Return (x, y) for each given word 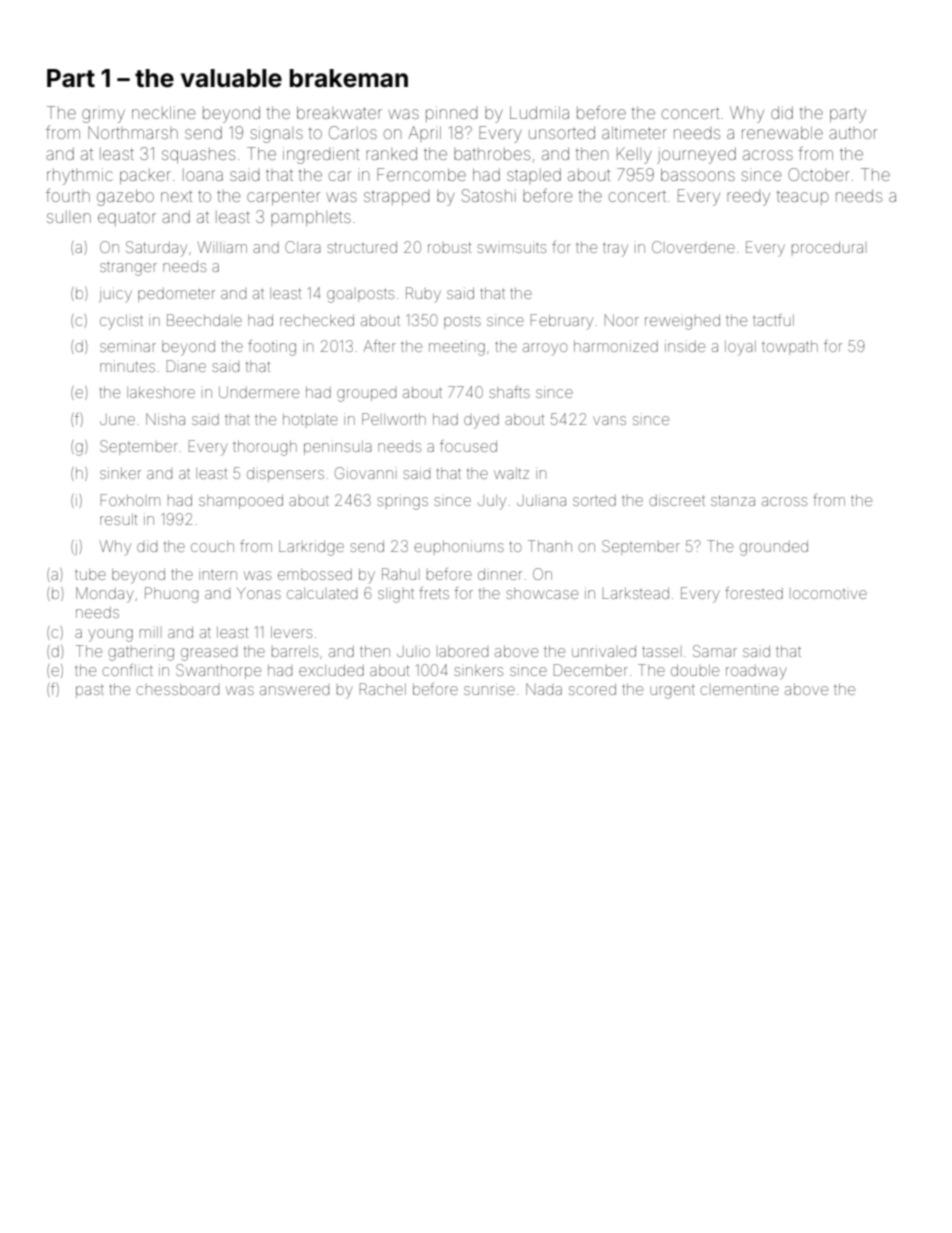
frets (434, 593)
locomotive (830, 594)
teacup (802, 198)
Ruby (423, 295)
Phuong (171, 595)
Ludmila (539, 112)
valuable (231, 78)
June (117, 419)
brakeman (349, 78)
